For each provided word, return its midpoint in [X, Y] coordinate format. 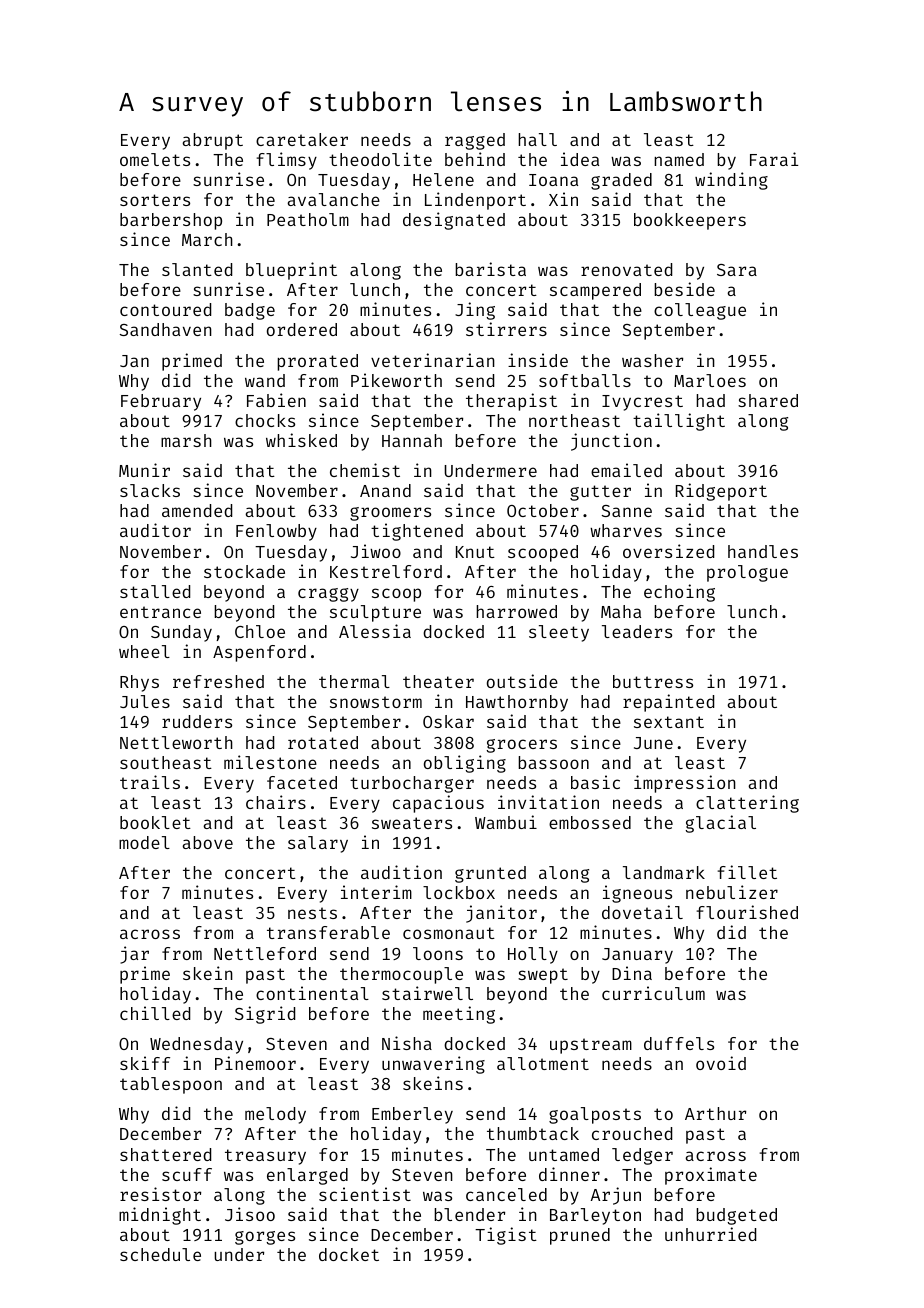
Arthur [715, 1113]
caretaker [302, 139]
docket [349, 1254]
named [679, 159]
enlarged [307, 1176]
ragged [475, 141]
